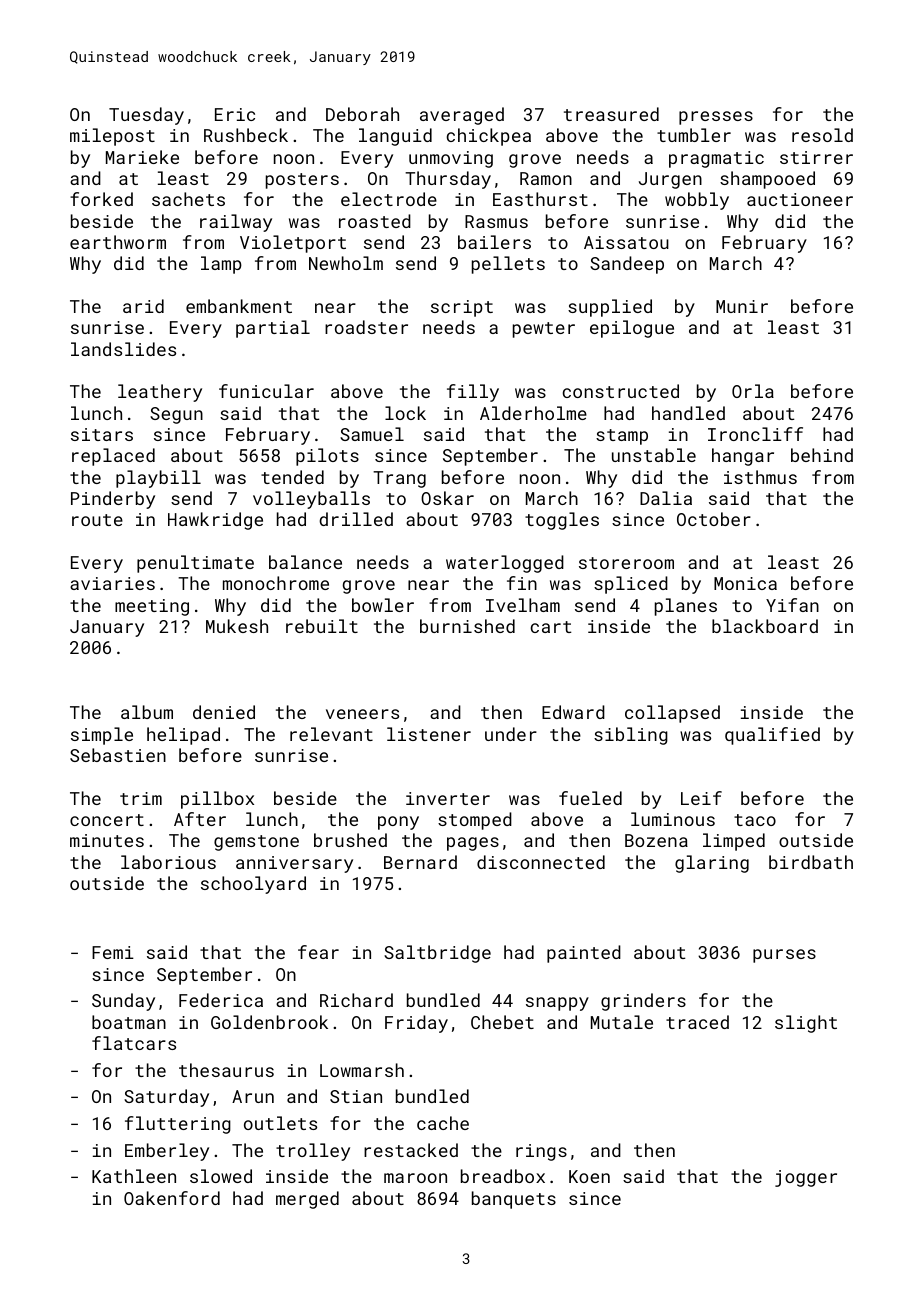 This screenshot has height=1314, width=924. What do you see at coordinates (146, 116) in the screenshot?
I see `Tuesday` at bounding box center [146, 116].
